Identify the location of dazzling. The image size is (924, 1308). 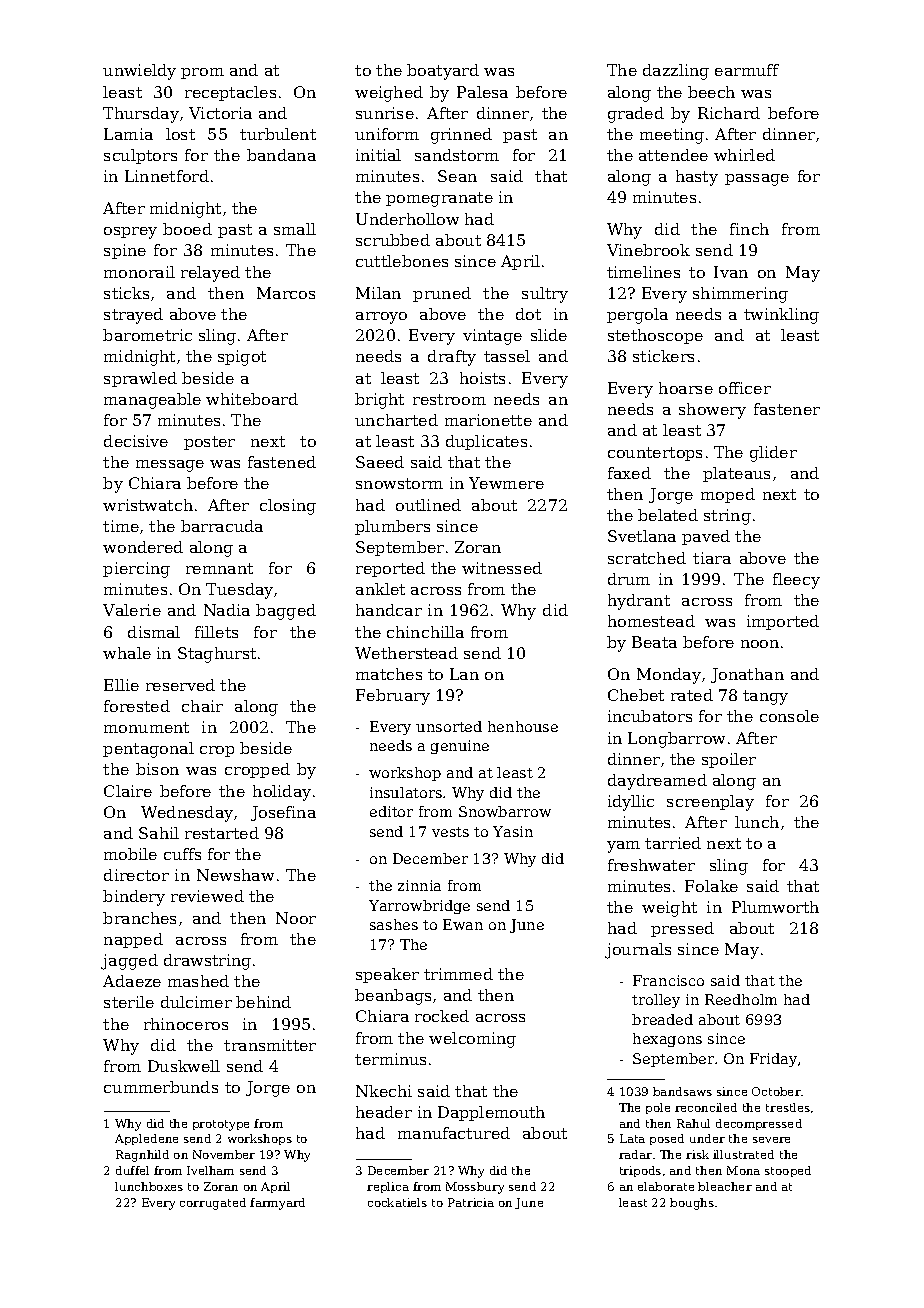
(676, 72).
